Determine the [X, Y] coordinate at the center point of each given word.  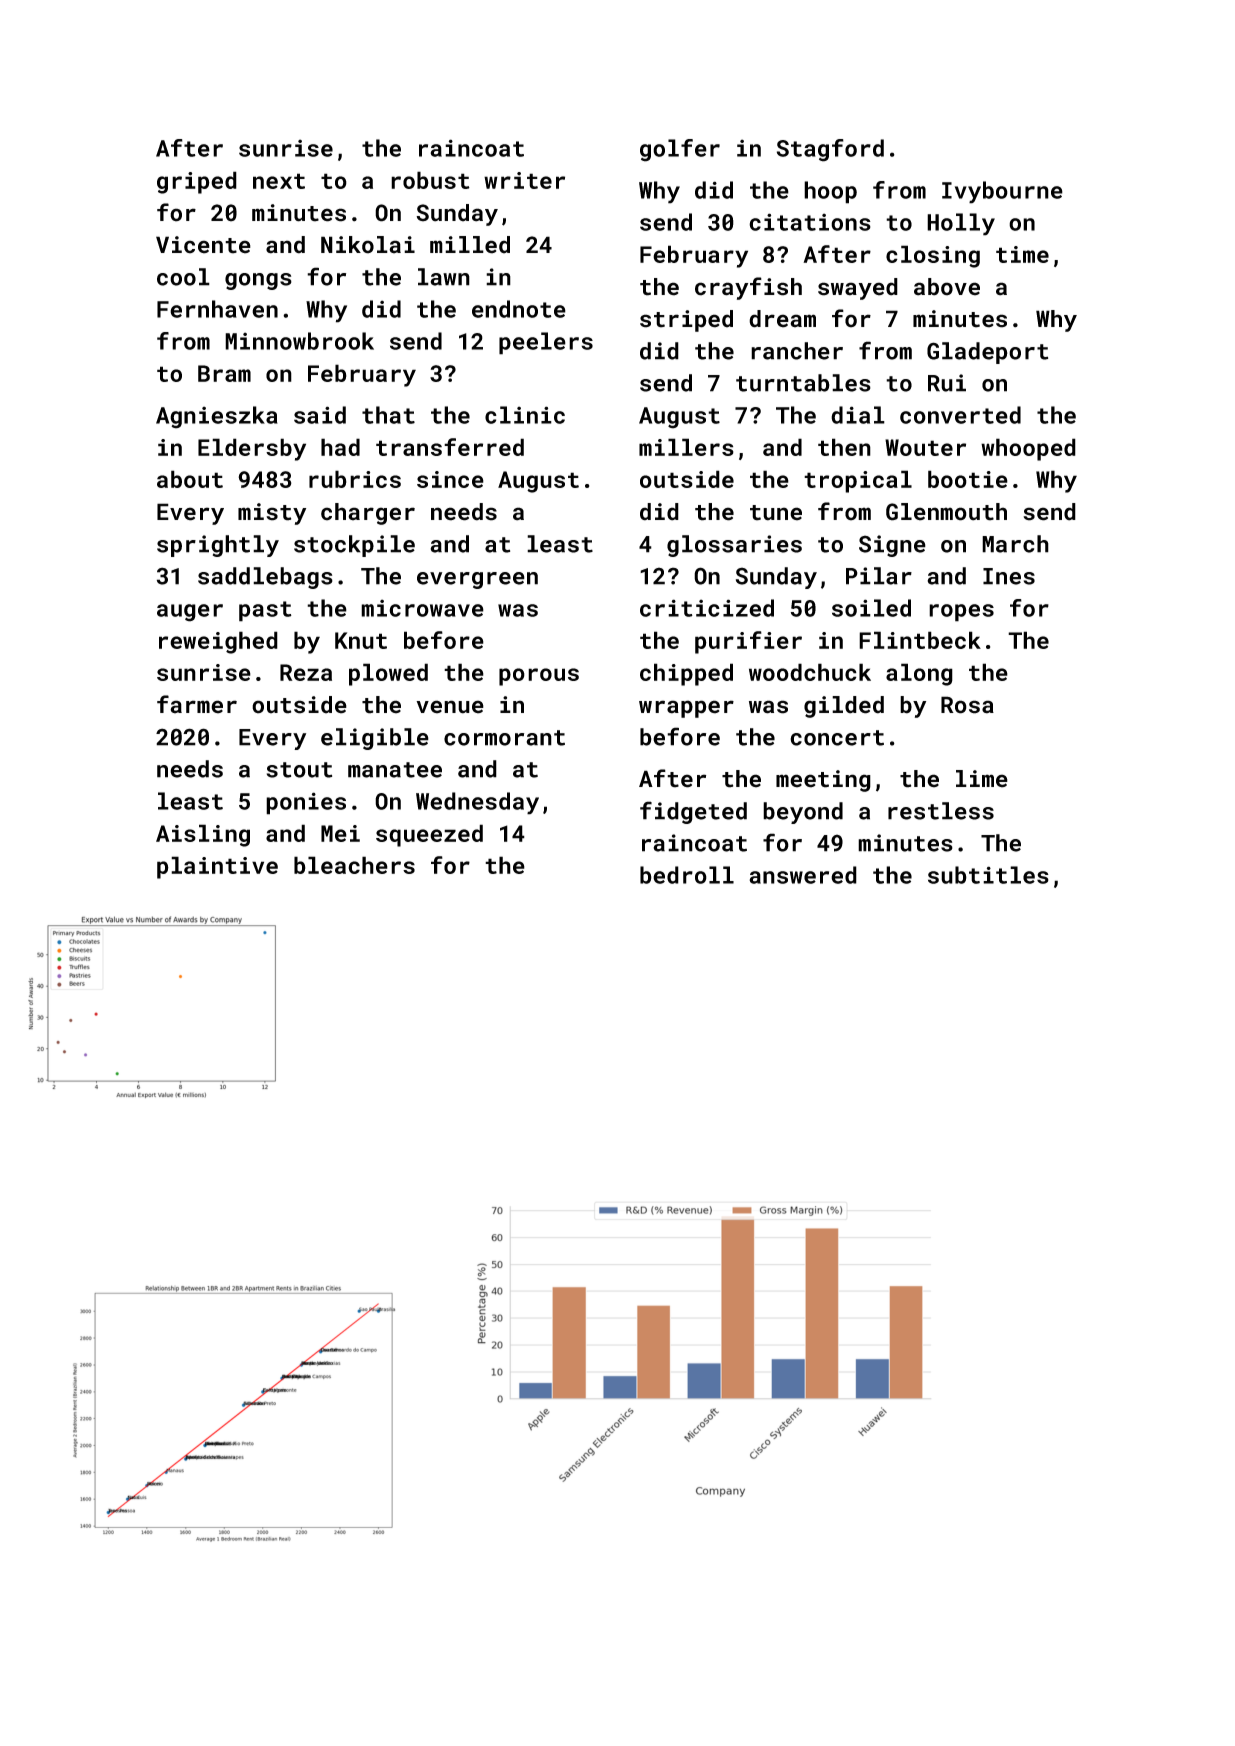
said [320, 415]
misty [272, 514]
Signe [892, 546]
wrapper [686, 709]
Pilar [879, 576]
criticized [707, 608]
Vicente [203, 245]
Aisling [203, 835]
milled [470, 245]
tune [776, 513]
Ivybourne [1002, 192]
